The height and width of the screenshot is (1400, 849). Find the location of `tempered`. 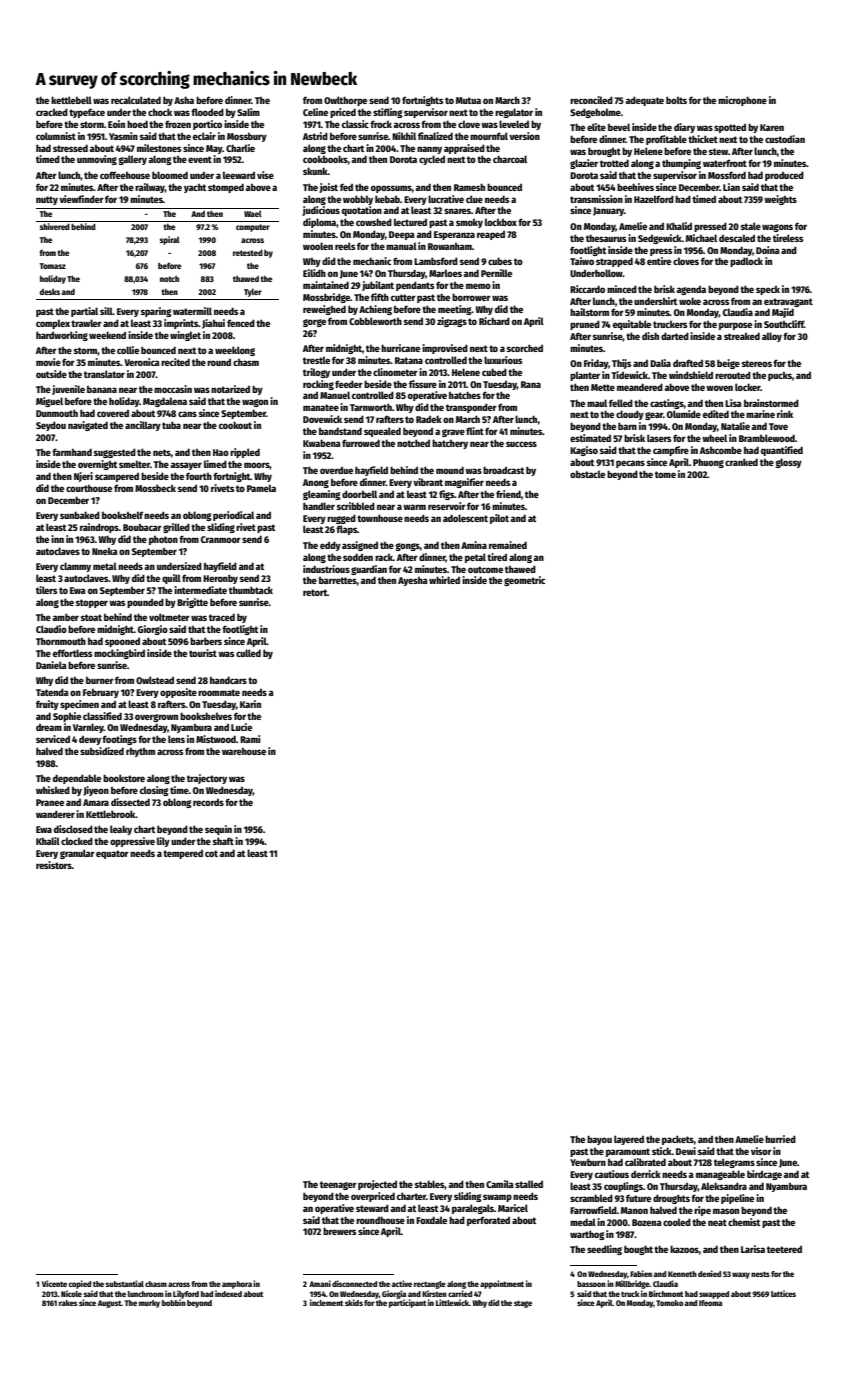

tempered is located at coordinates (183, 854).
